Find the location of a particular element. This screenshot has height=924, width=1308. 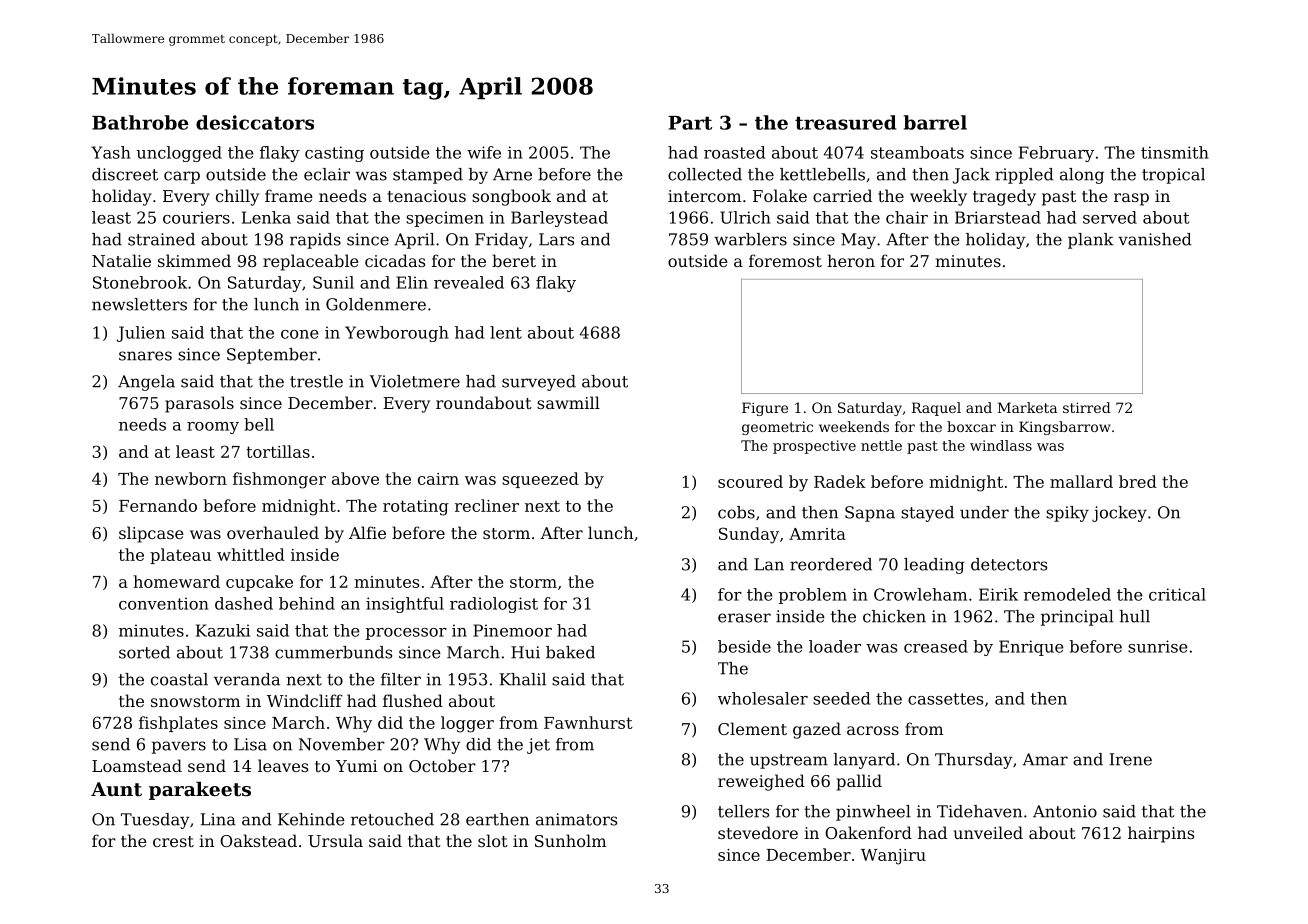

baked is located at coordinates (570, 652).
